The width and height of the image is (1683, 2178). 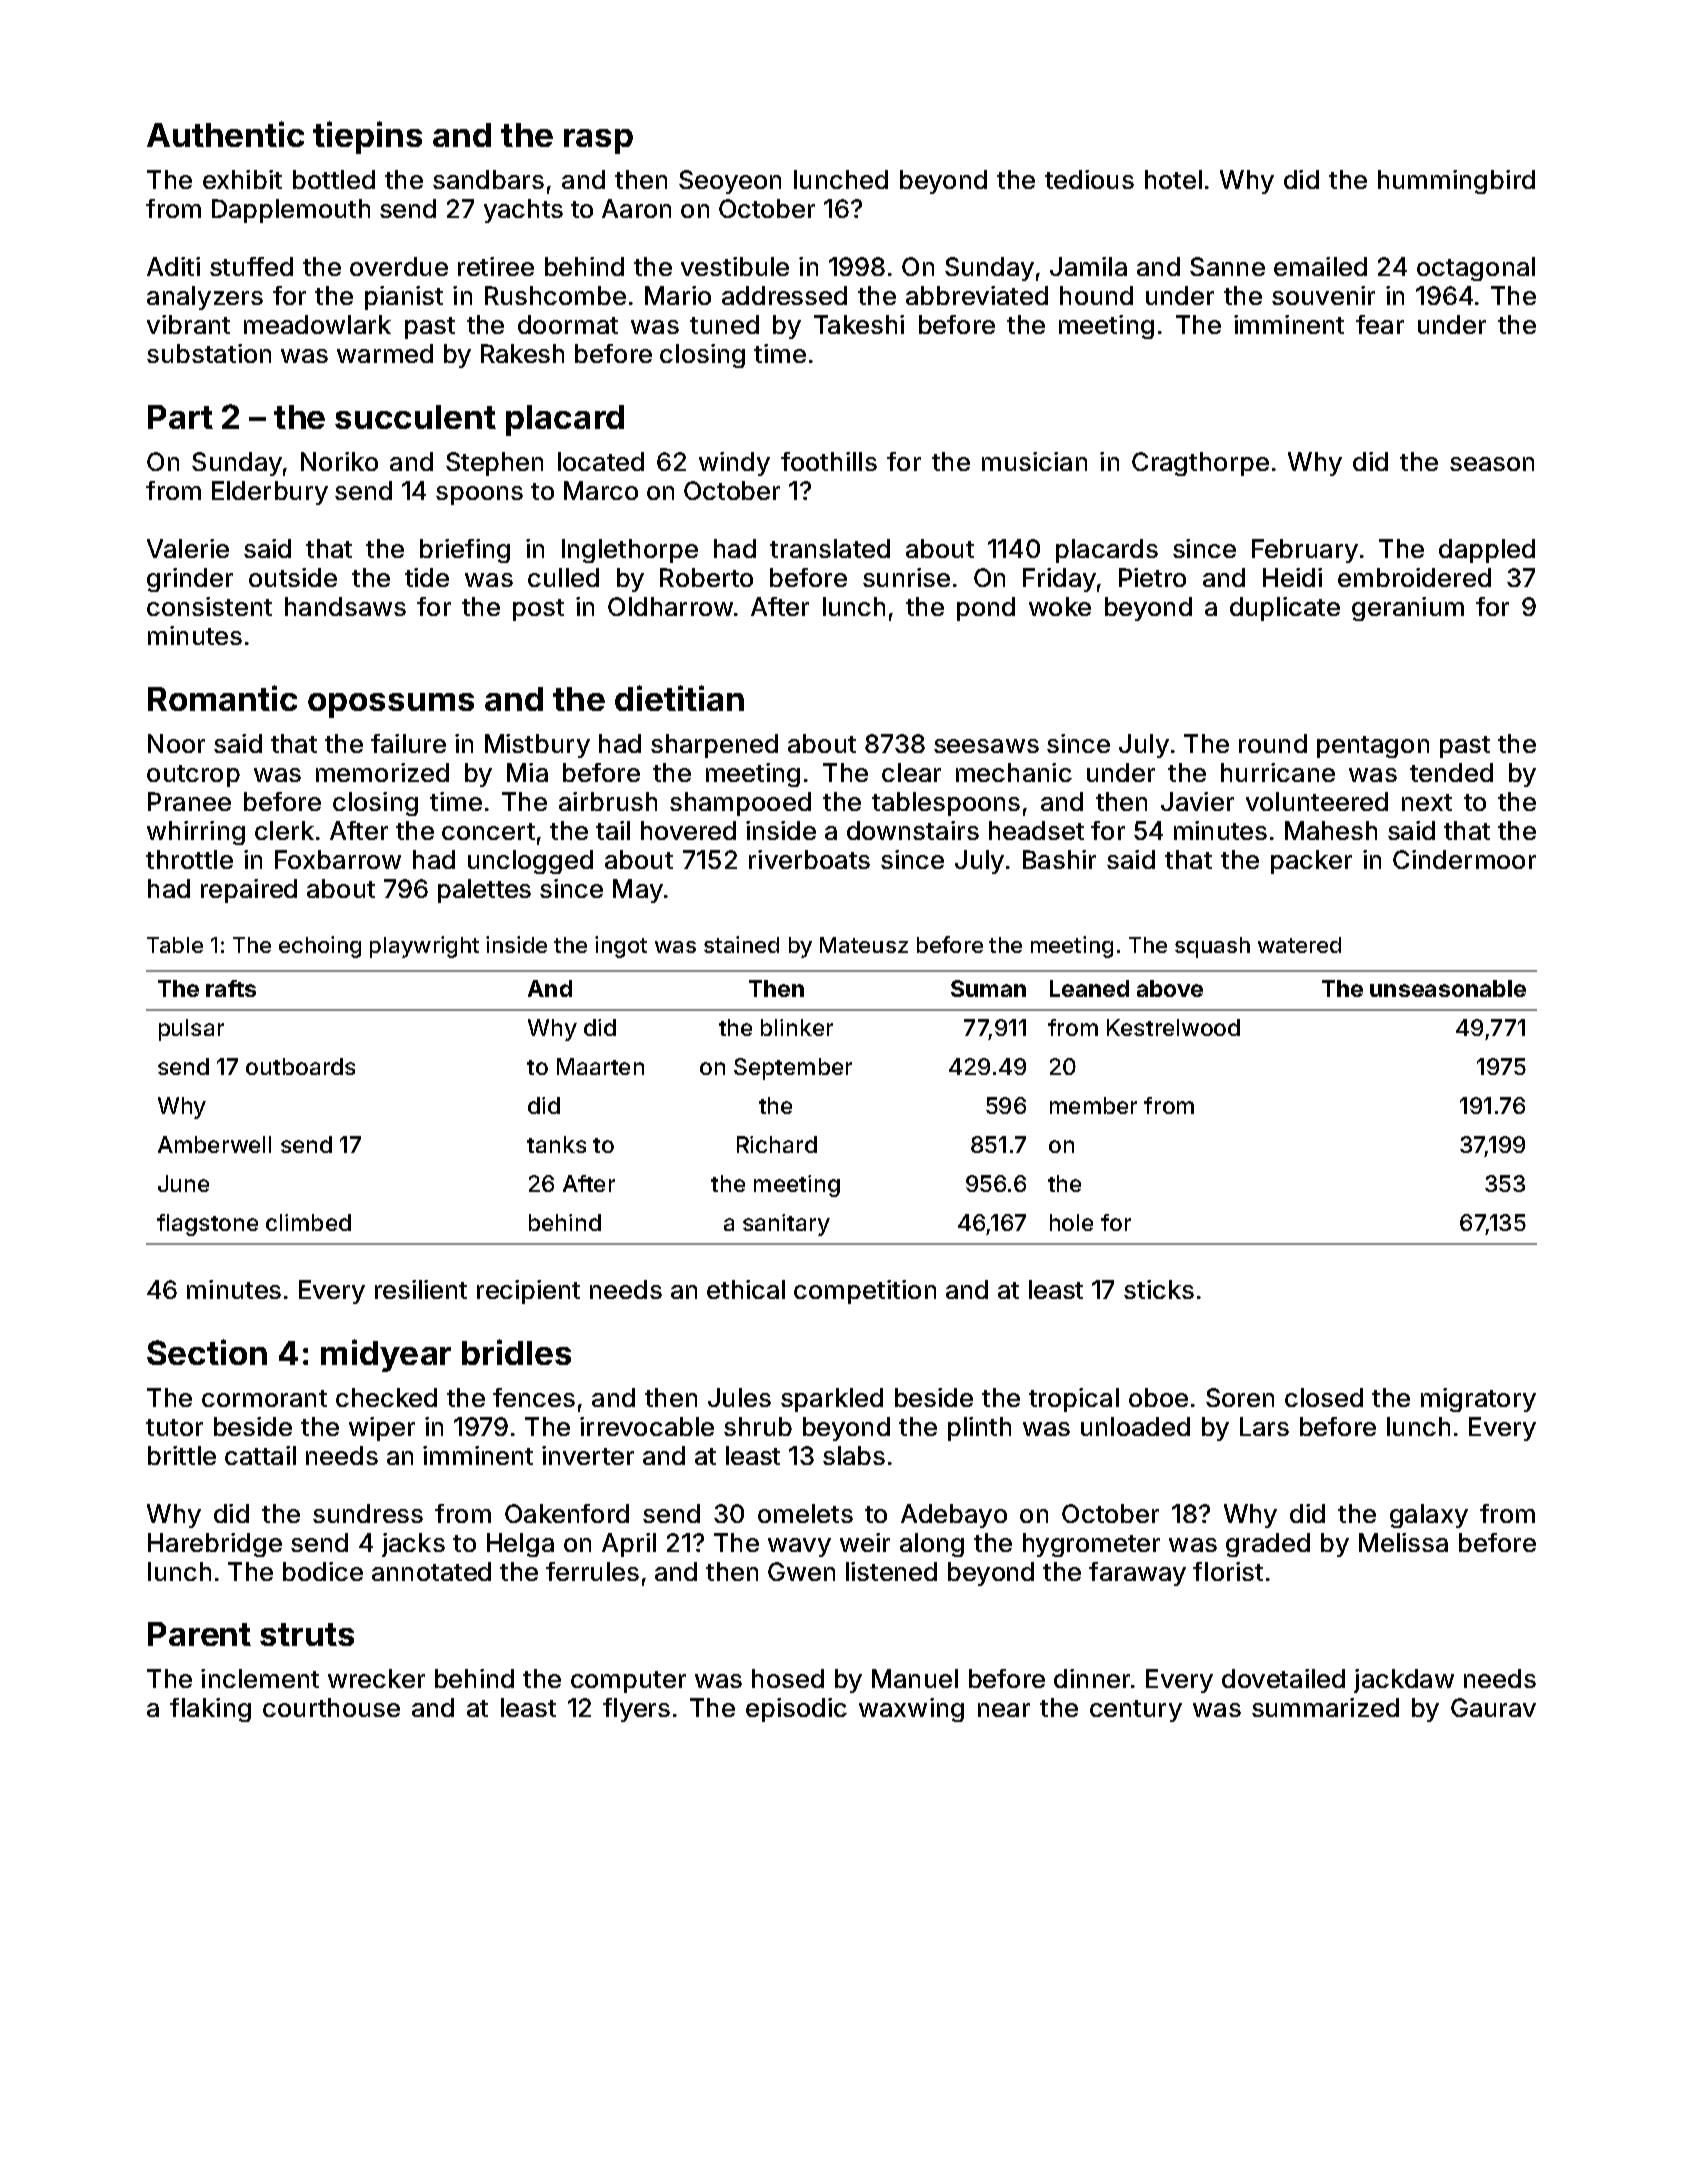 What do you see at coordinates (293, 577) in the image?
I see `outside` at bounding box center [293, 577].
